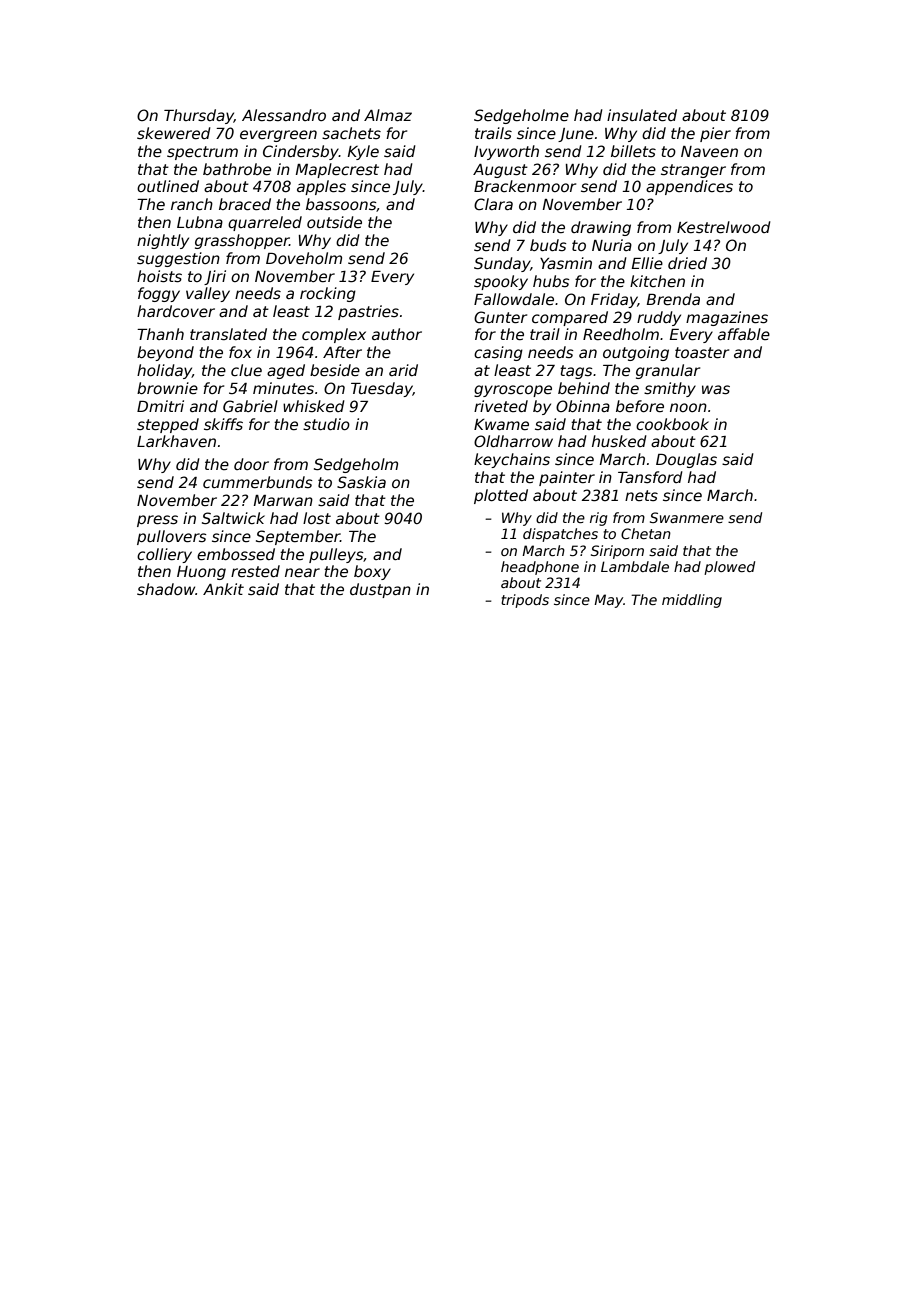 The image size is (908, 1316). Describe the element at coordinates (250, 406) in the screenshot. I see `Gabriel` at that location.
